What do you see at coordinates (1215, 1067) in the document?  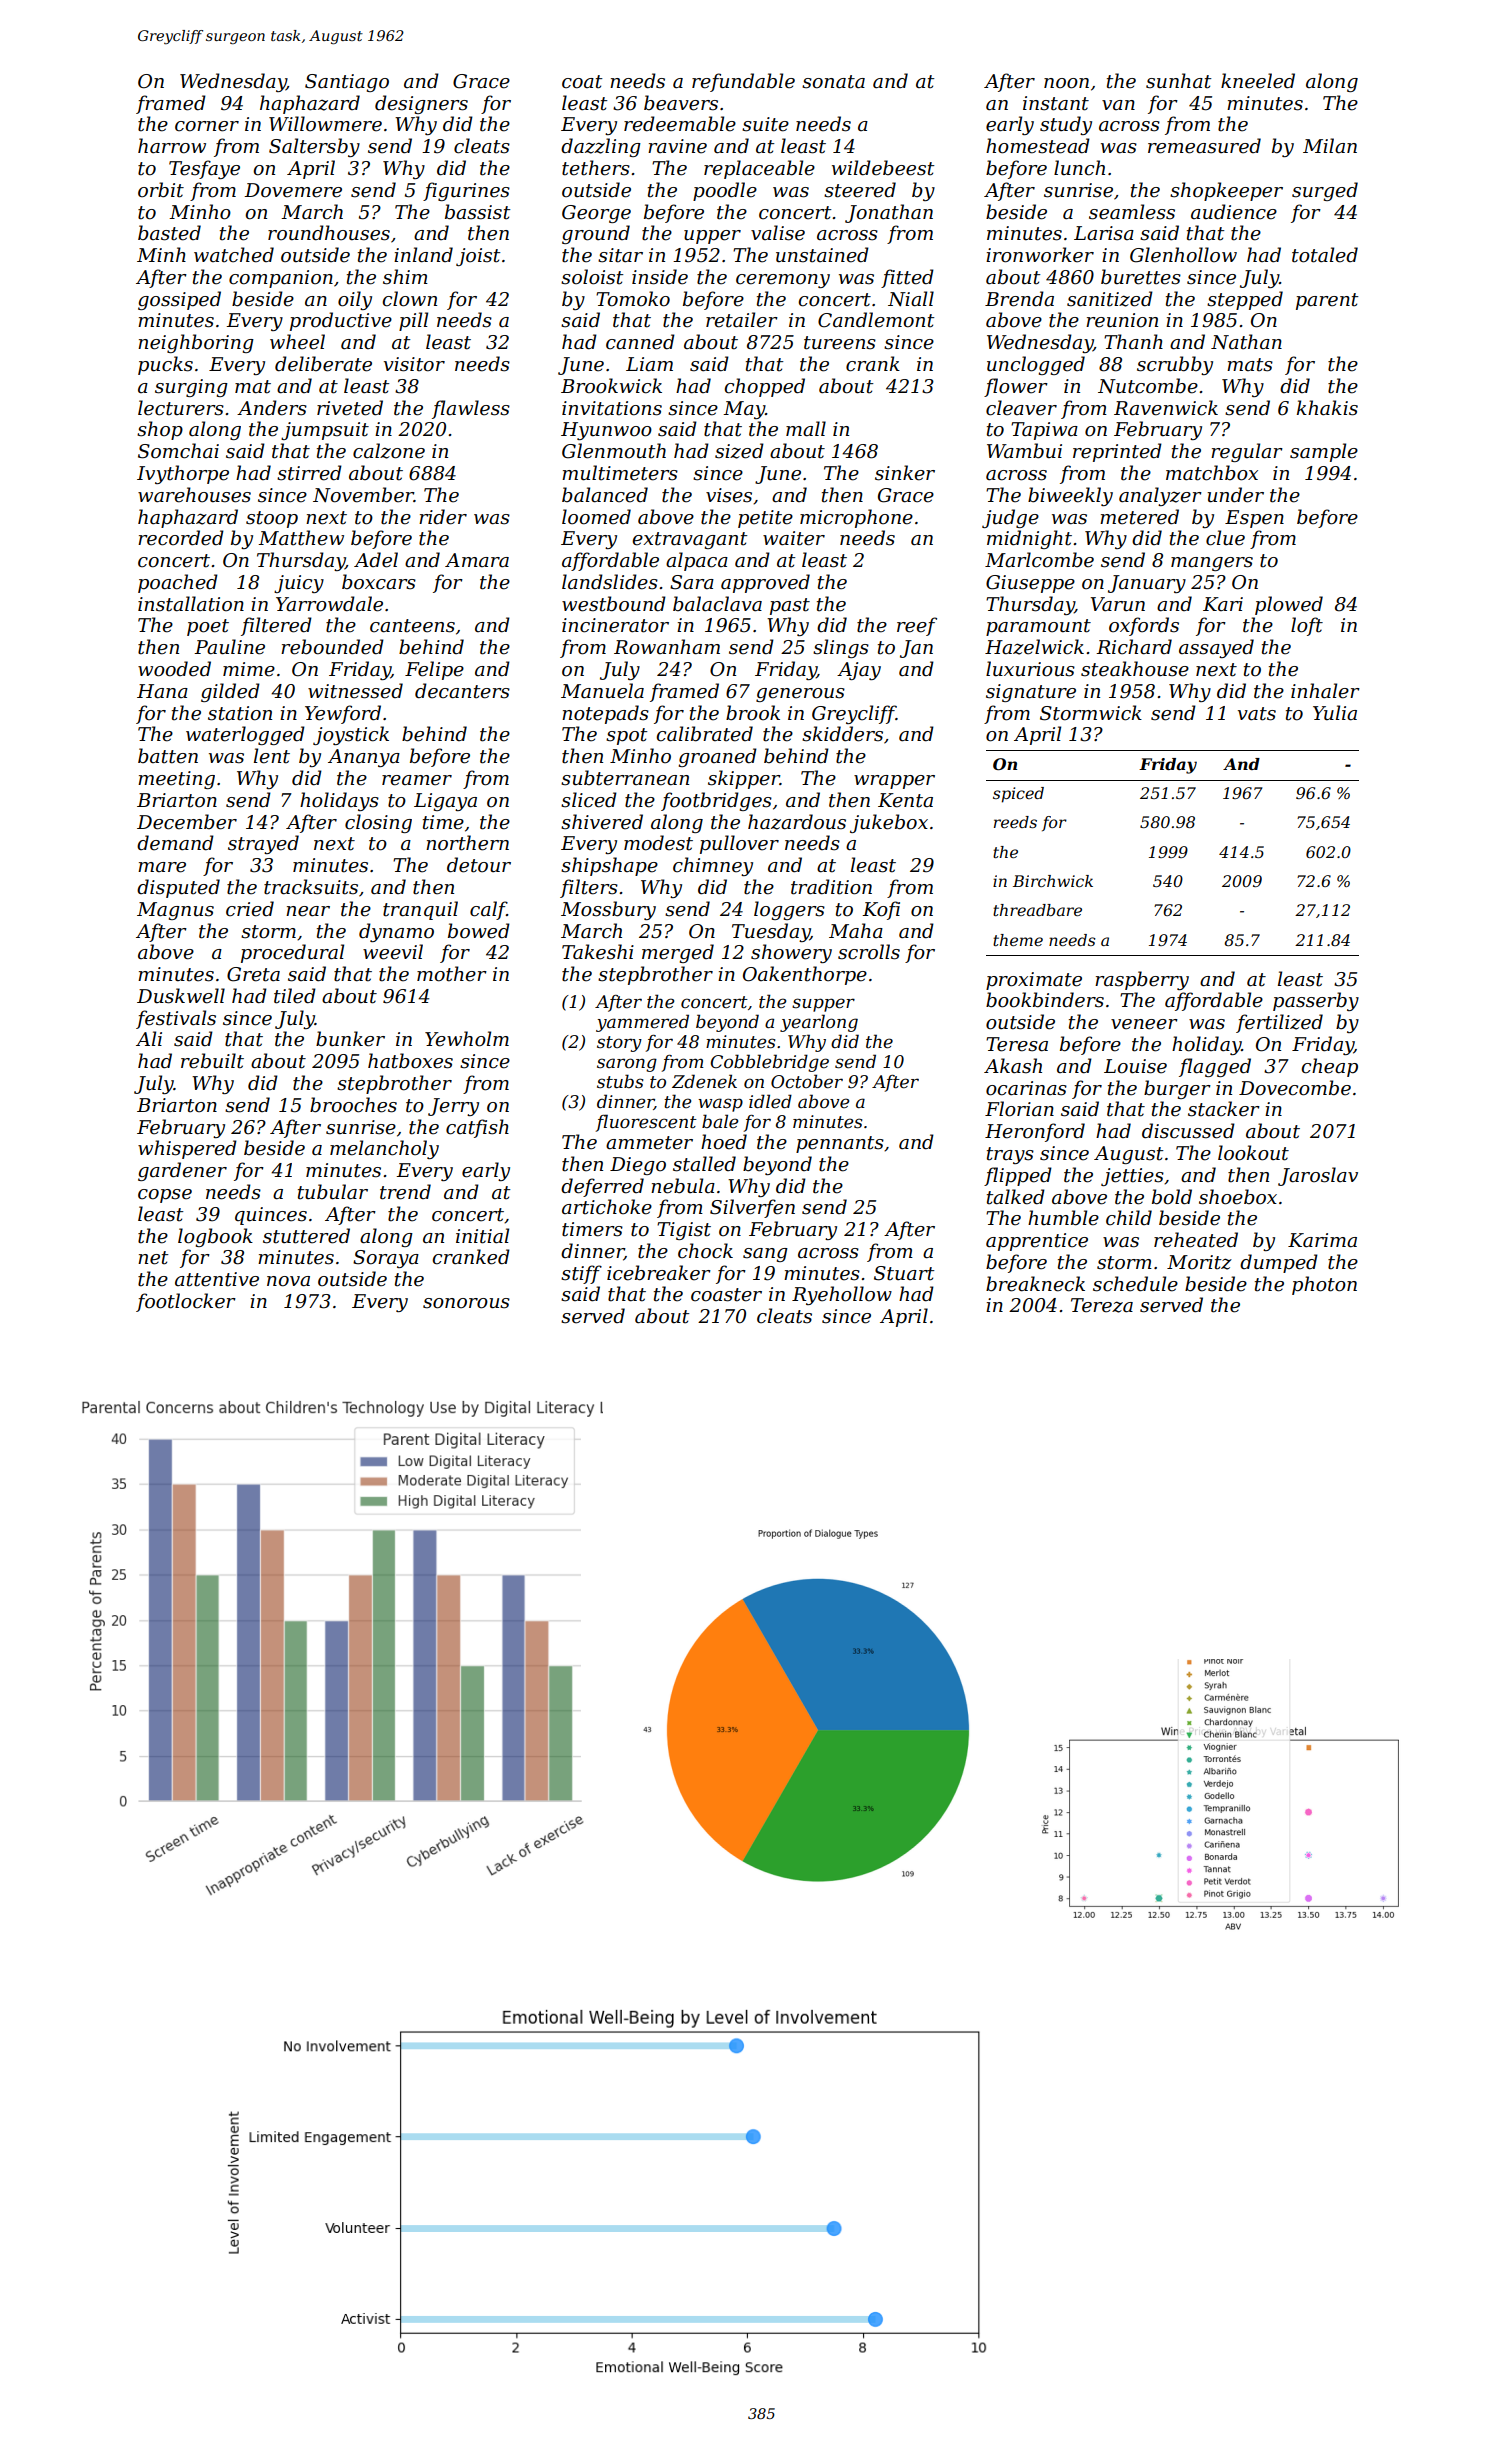 I see `flagged` at bounding box center [1215, 1067].
